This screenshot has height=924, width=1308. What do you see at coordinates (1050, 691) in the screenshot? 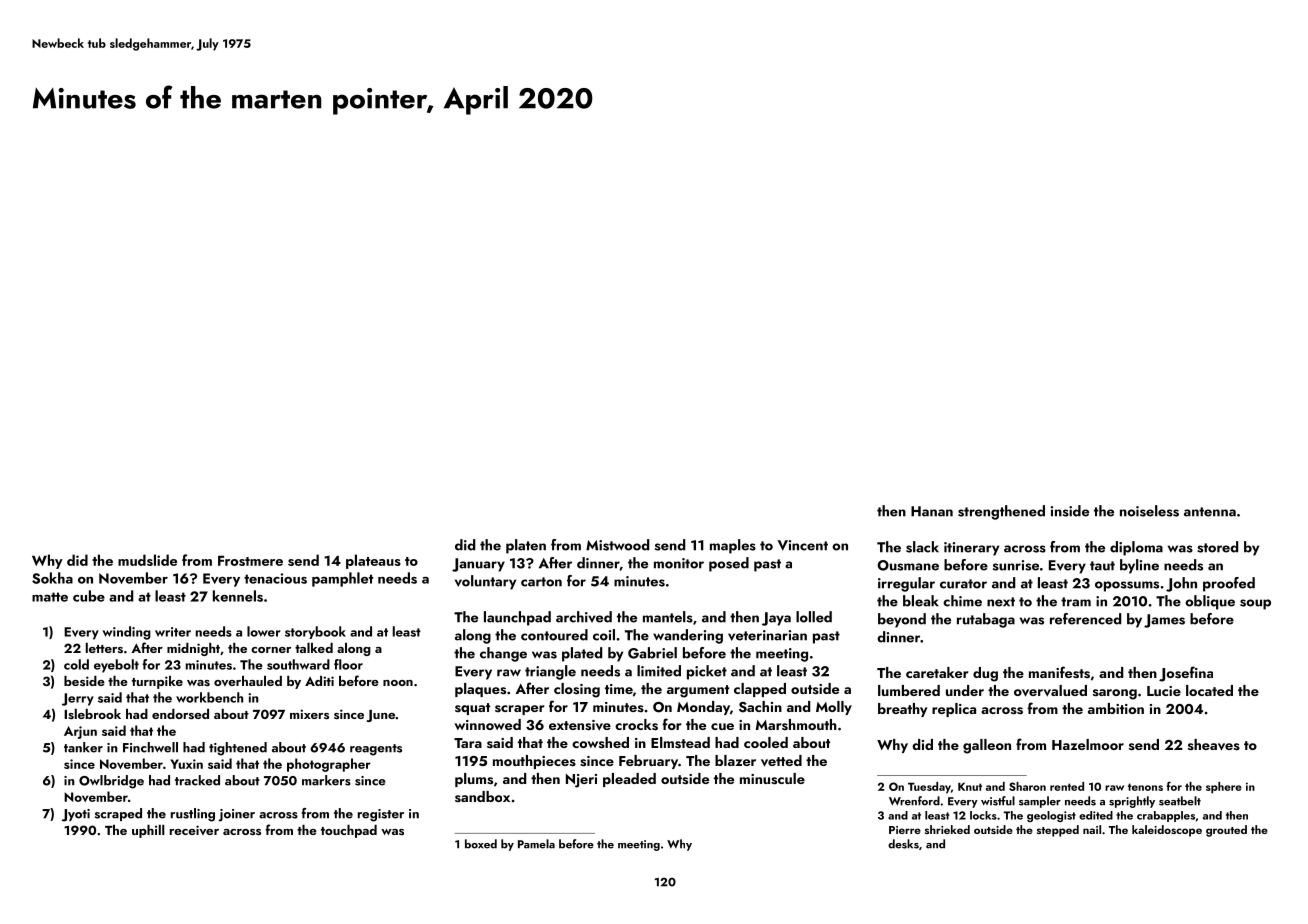
I see `overvalued` at bounding box center [1050, 691].
